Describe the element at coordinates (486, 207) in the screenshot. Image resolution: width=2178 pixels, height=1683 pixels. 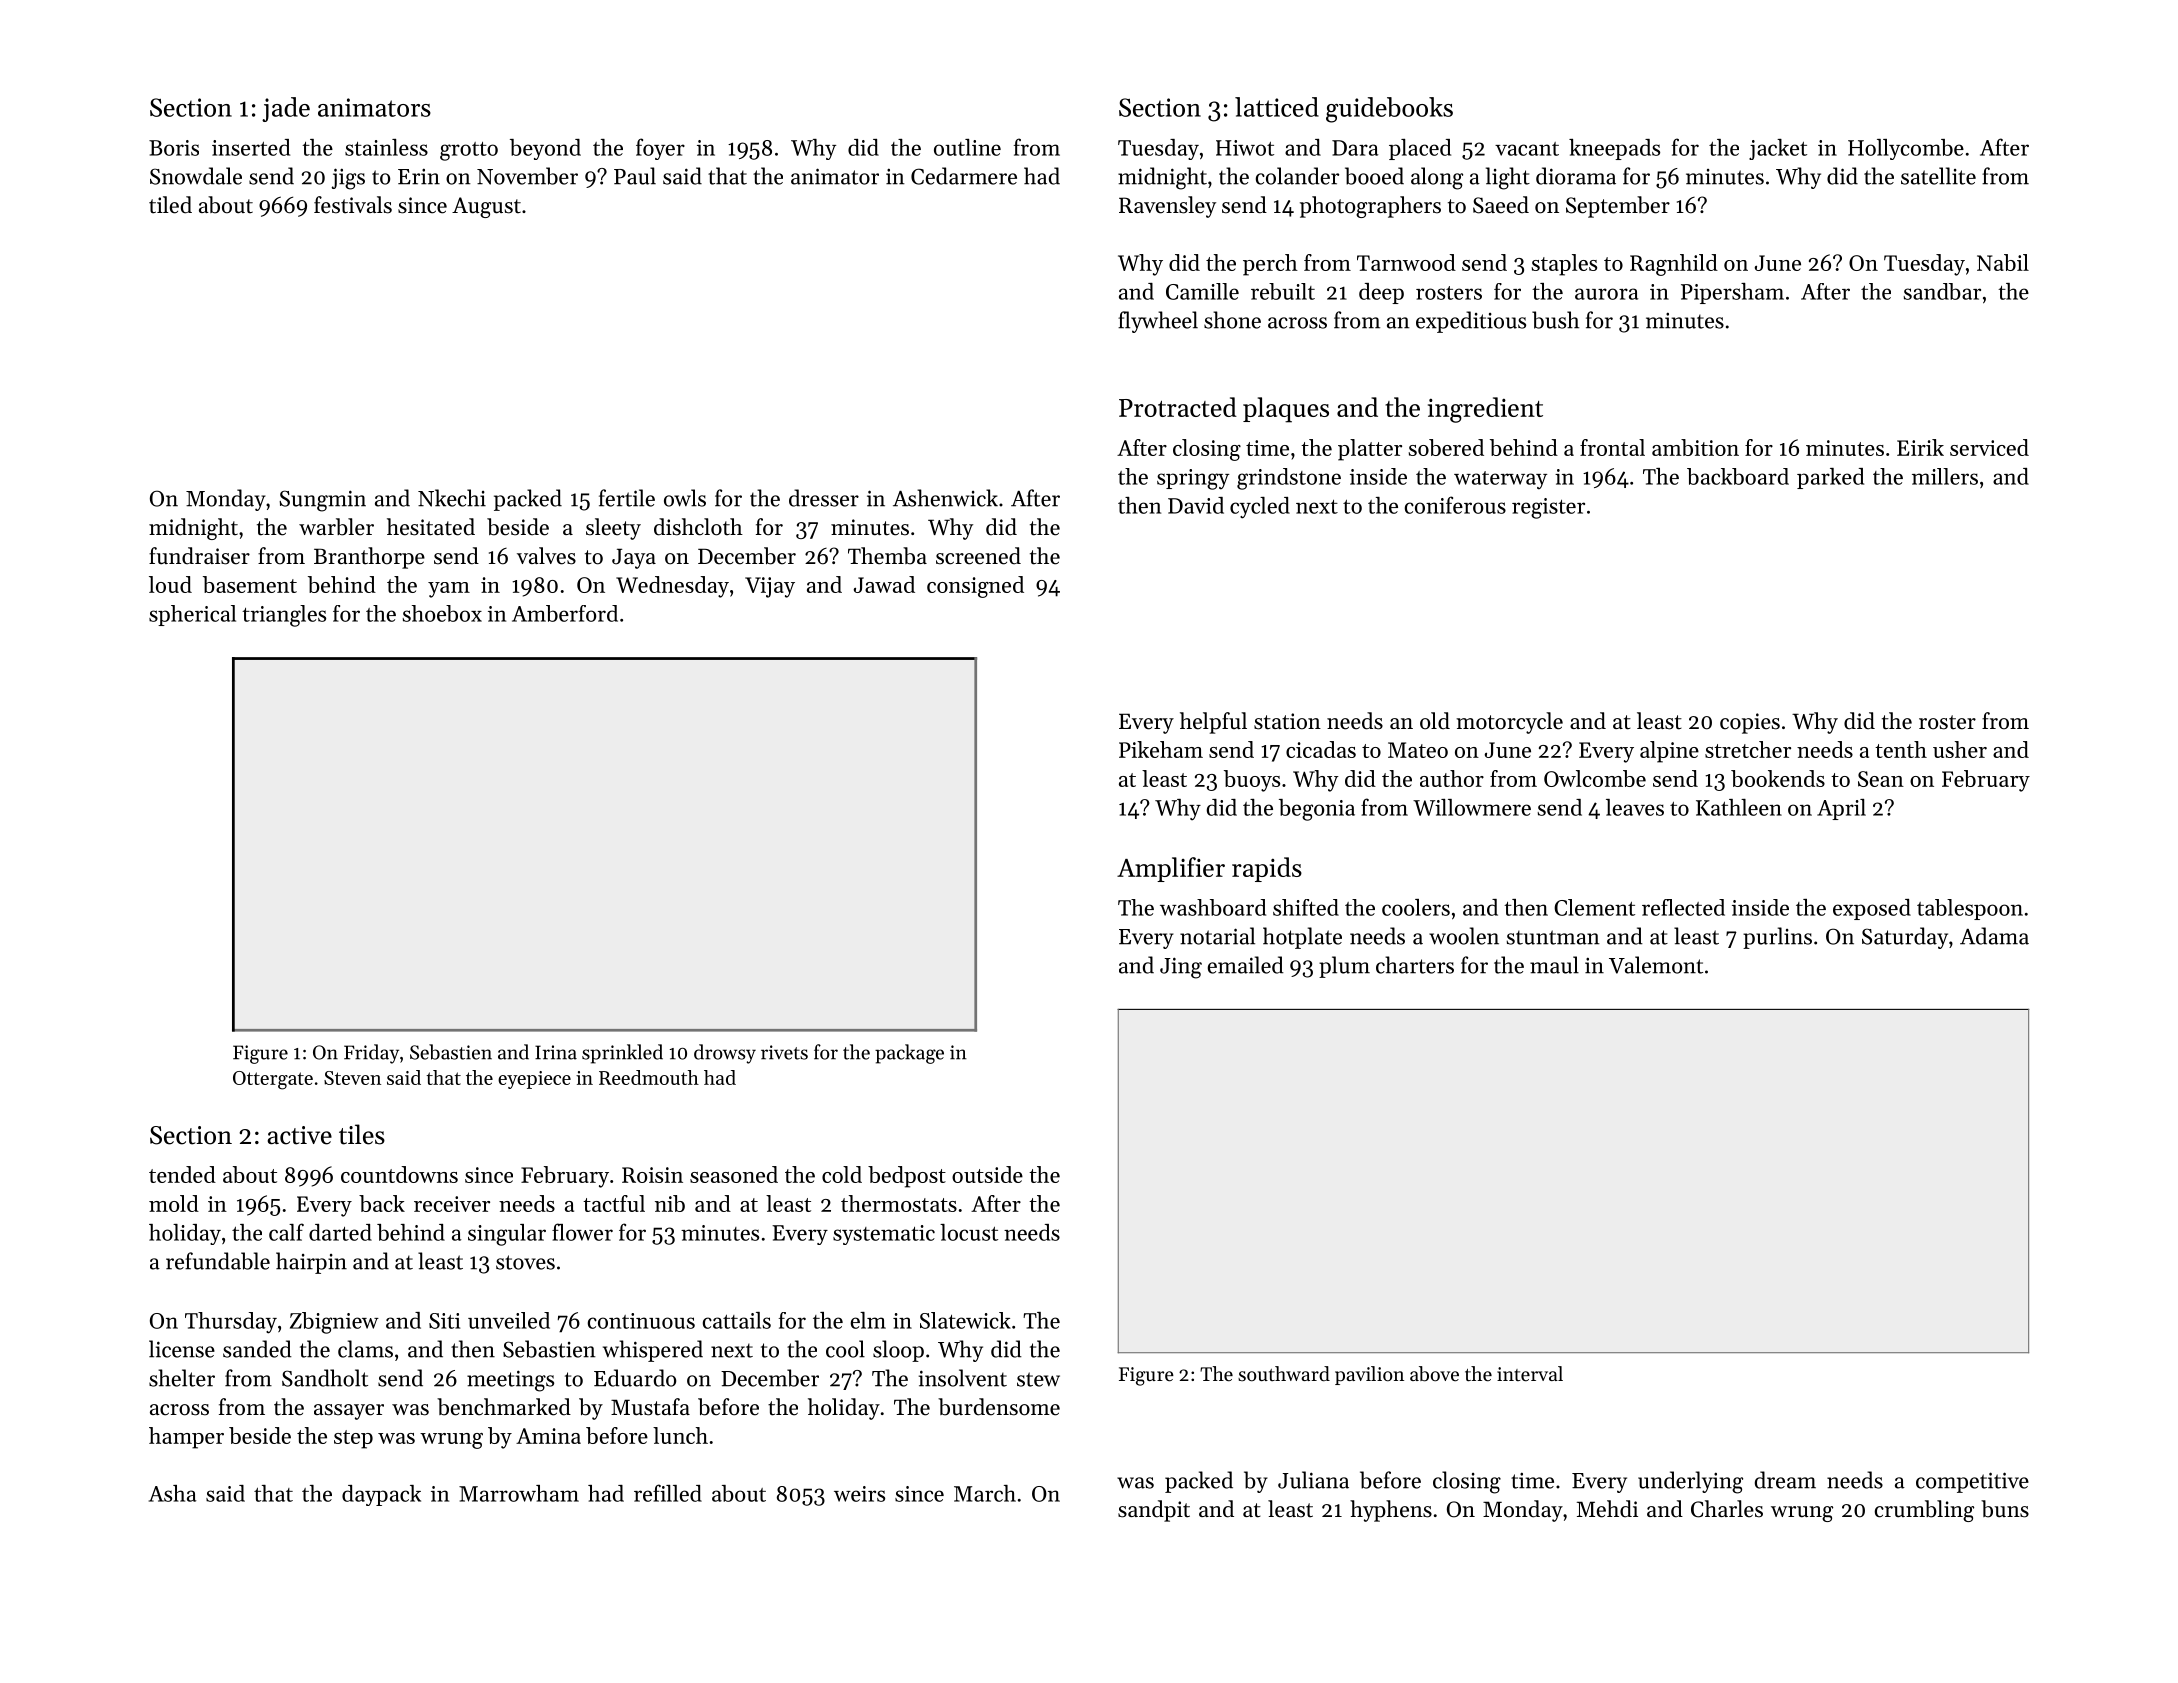
I see `August` at that location.
